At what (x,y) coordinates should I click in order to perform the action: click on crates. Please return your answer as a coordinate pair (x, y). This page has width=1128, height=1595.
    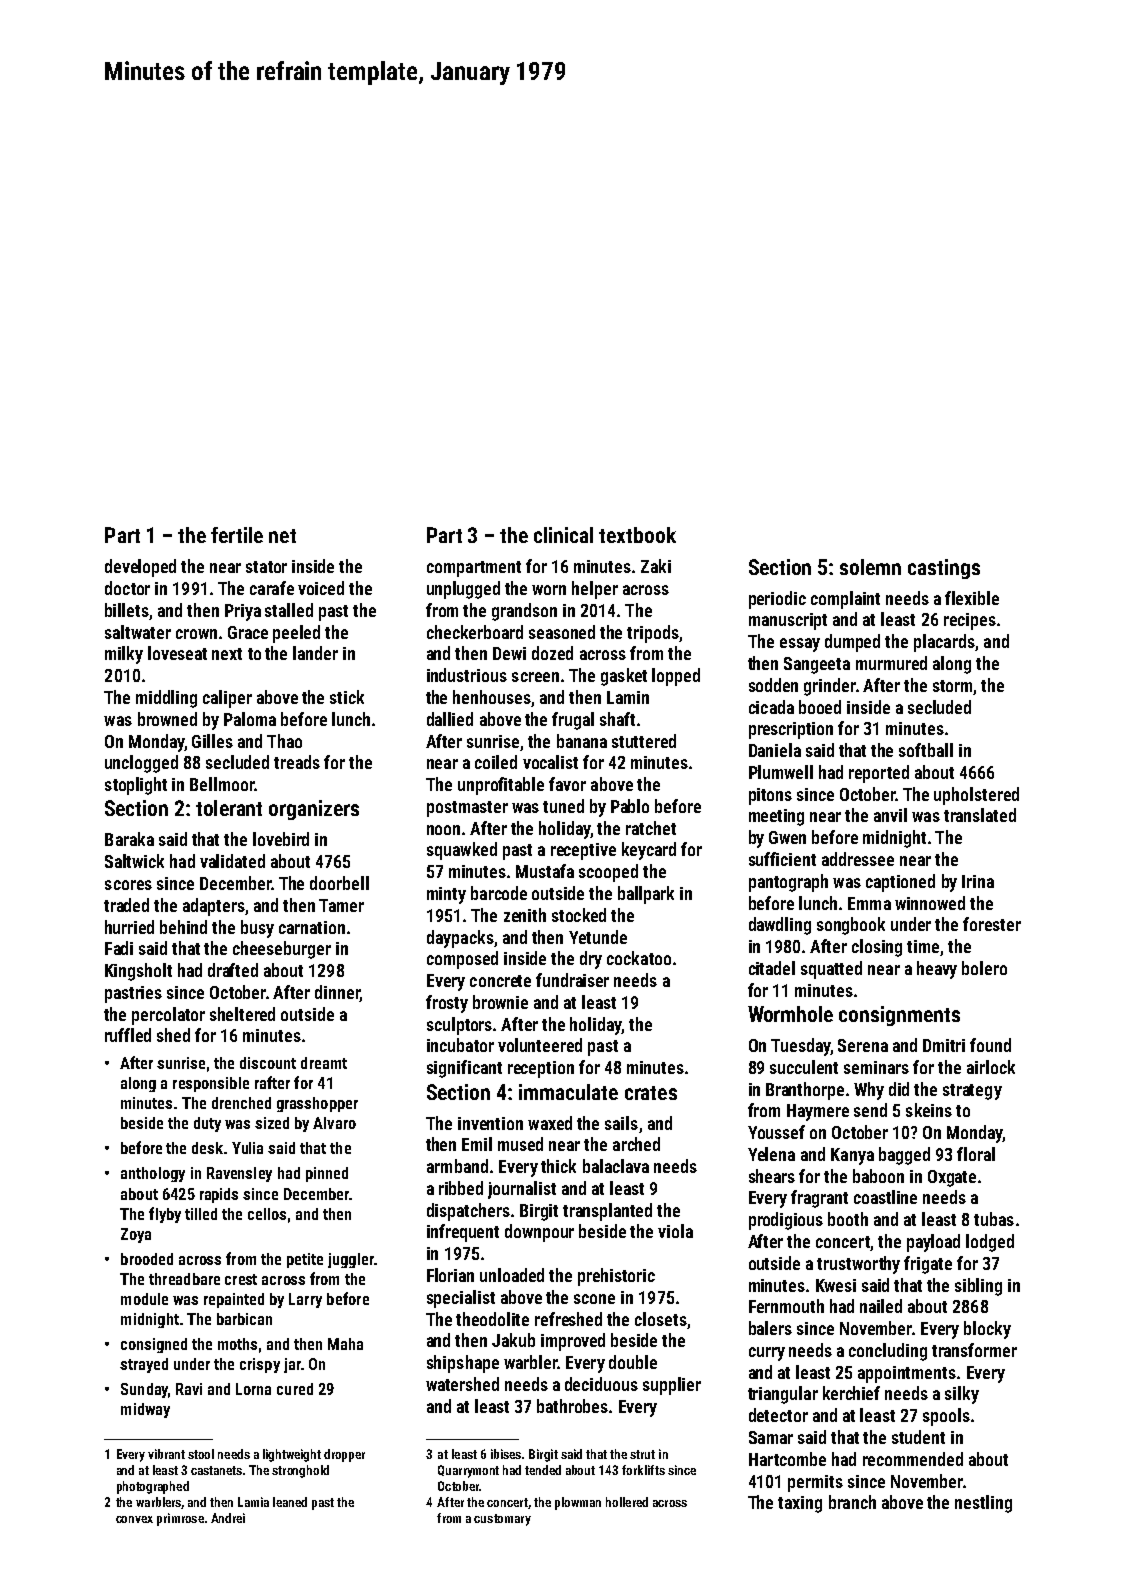
    Looking at the image, I should click on (651, 1093).
